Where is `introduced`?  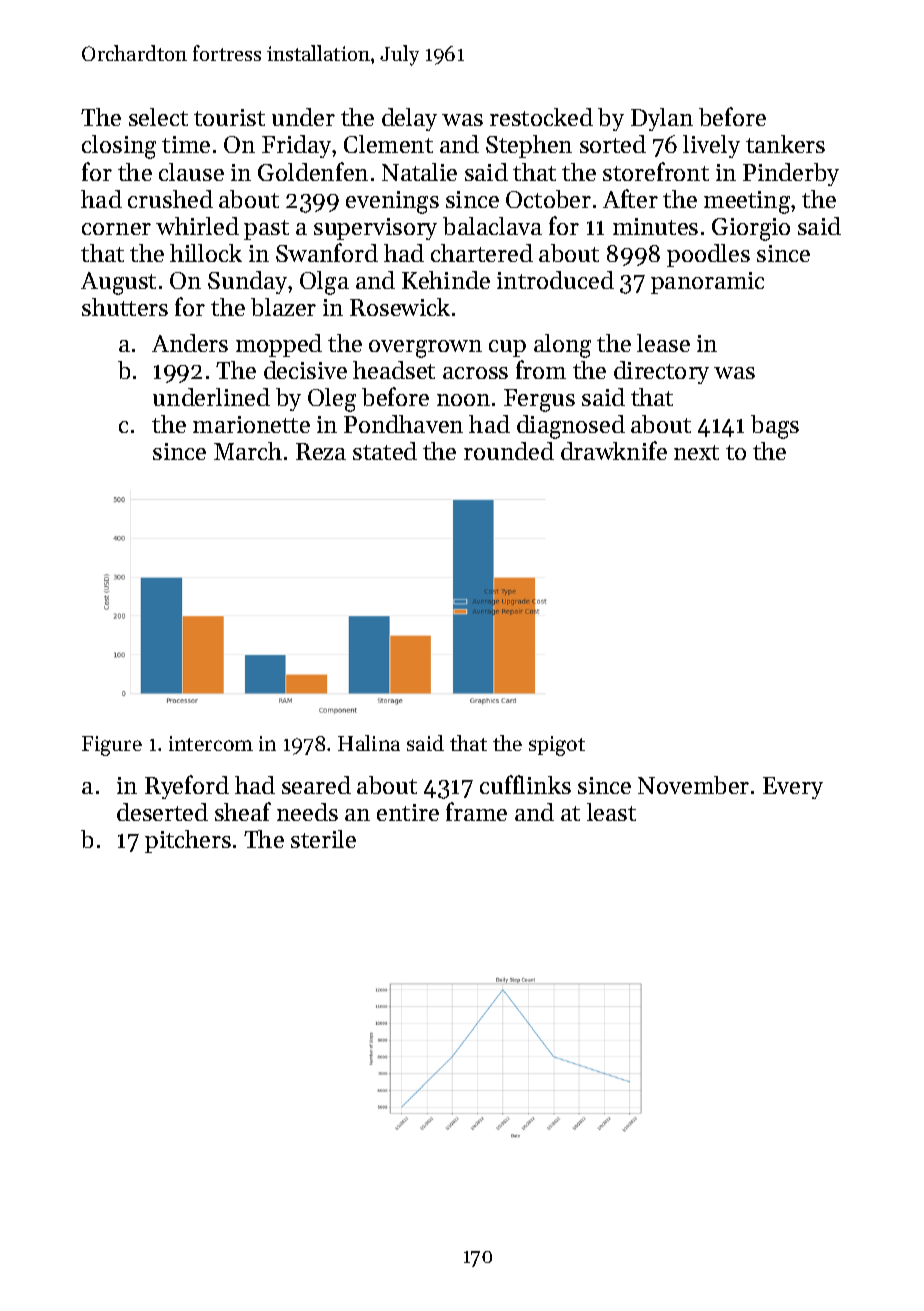 introduced is located at coordinates (555, 280).
